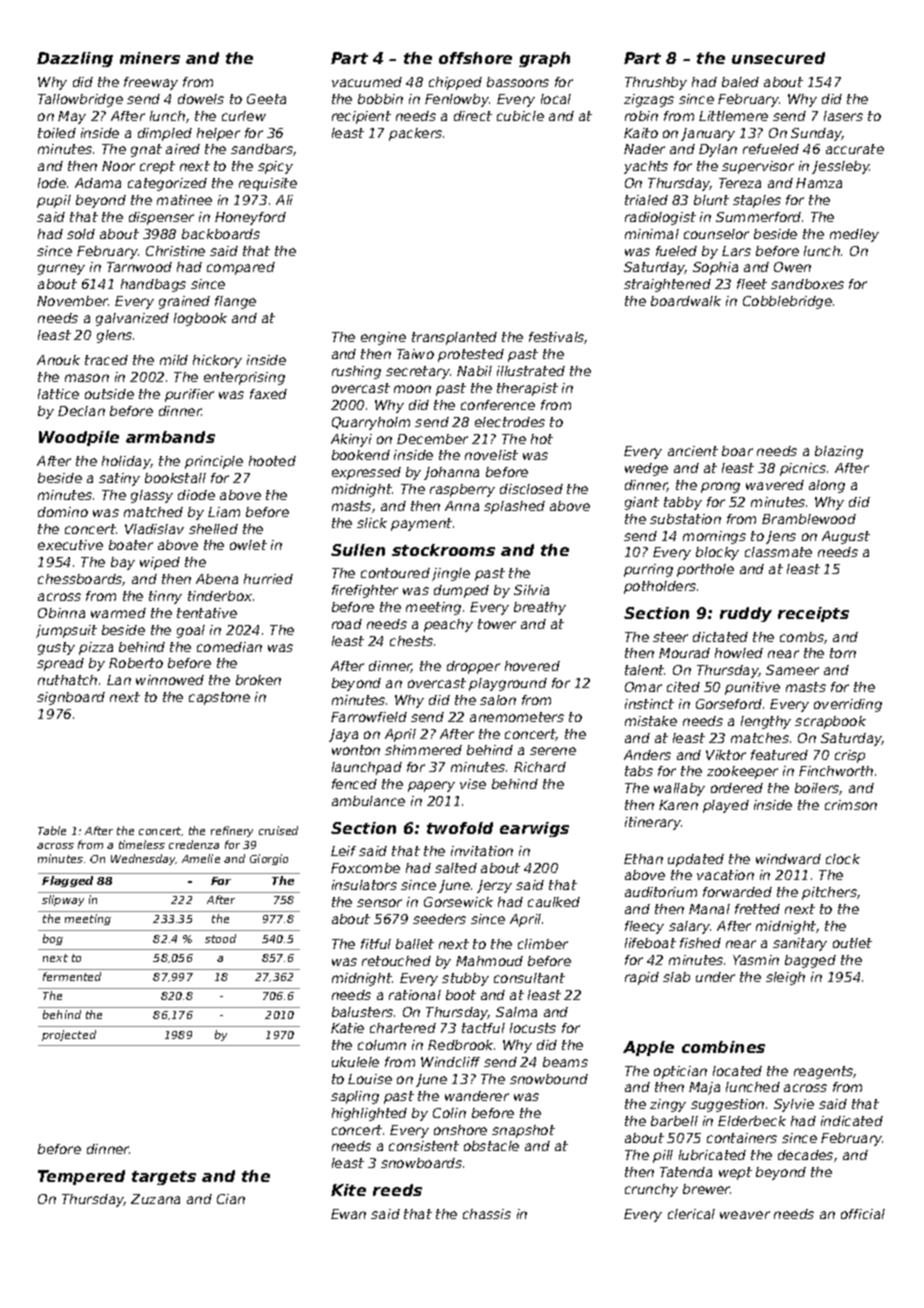  What do you see at coordinates (284, 200) in the screenshot?
I see `Ali` at bounding box center [284, 200].
